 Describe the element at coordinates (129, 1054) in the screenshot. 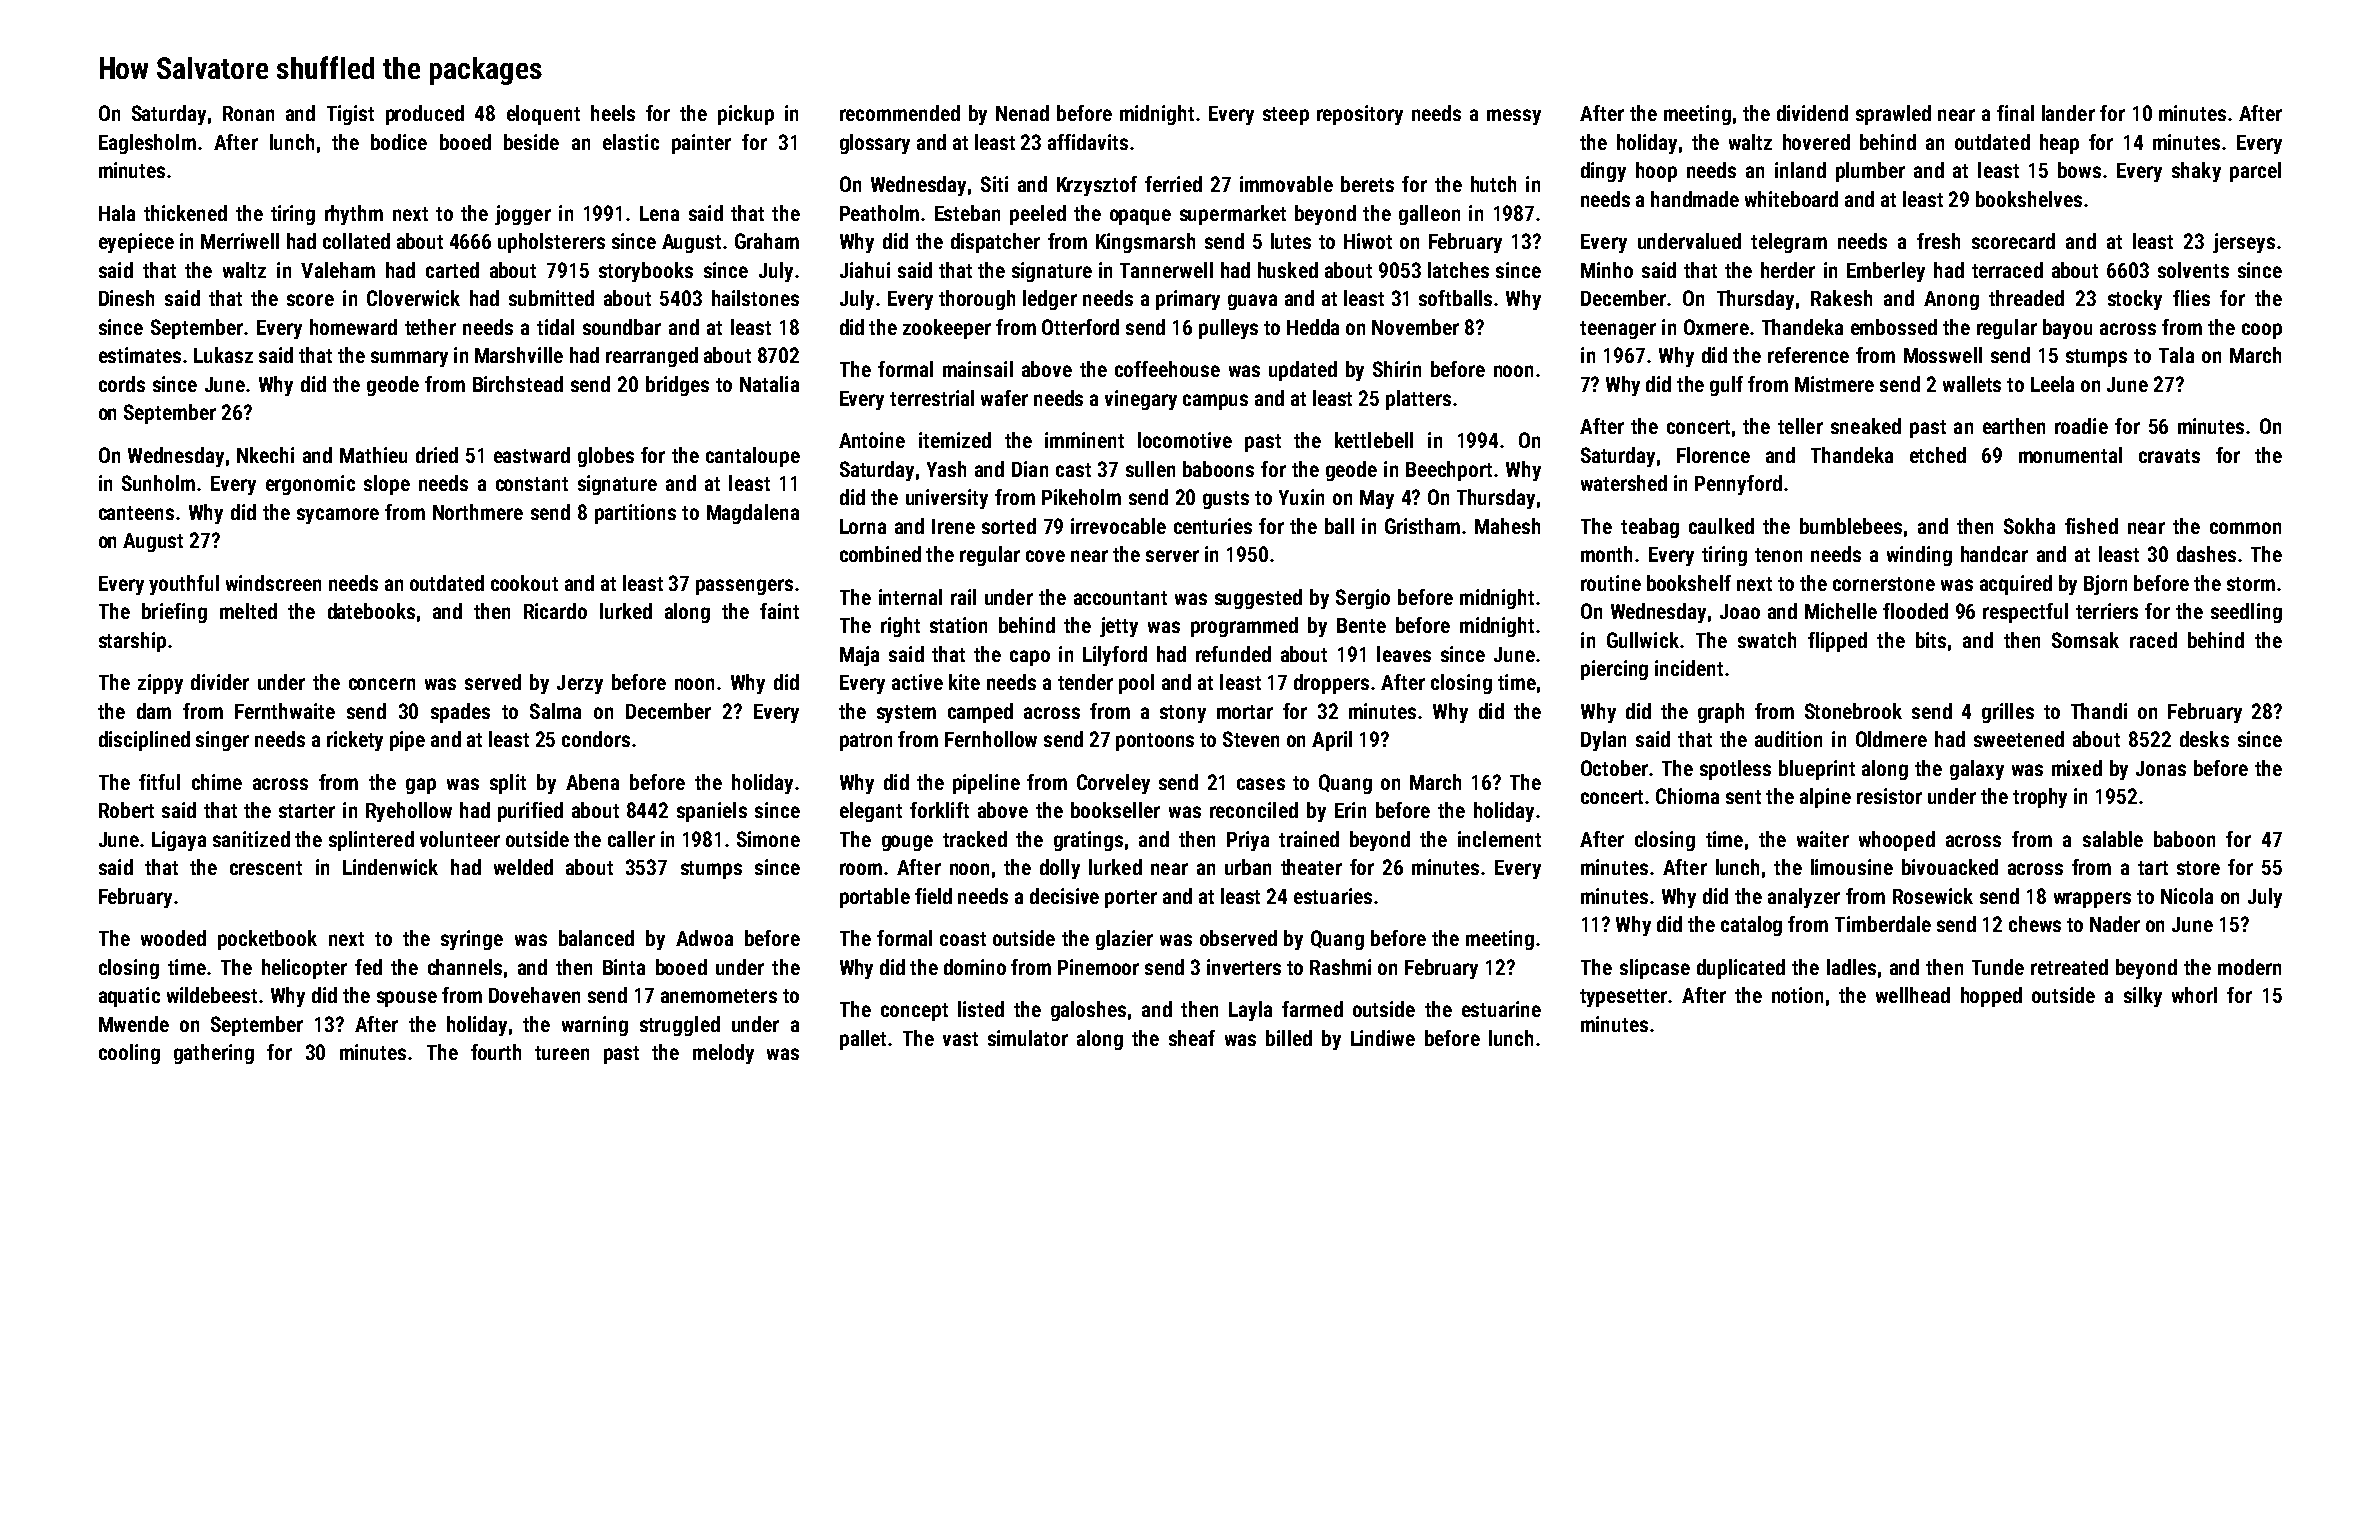

I see `cooling` at that location.
